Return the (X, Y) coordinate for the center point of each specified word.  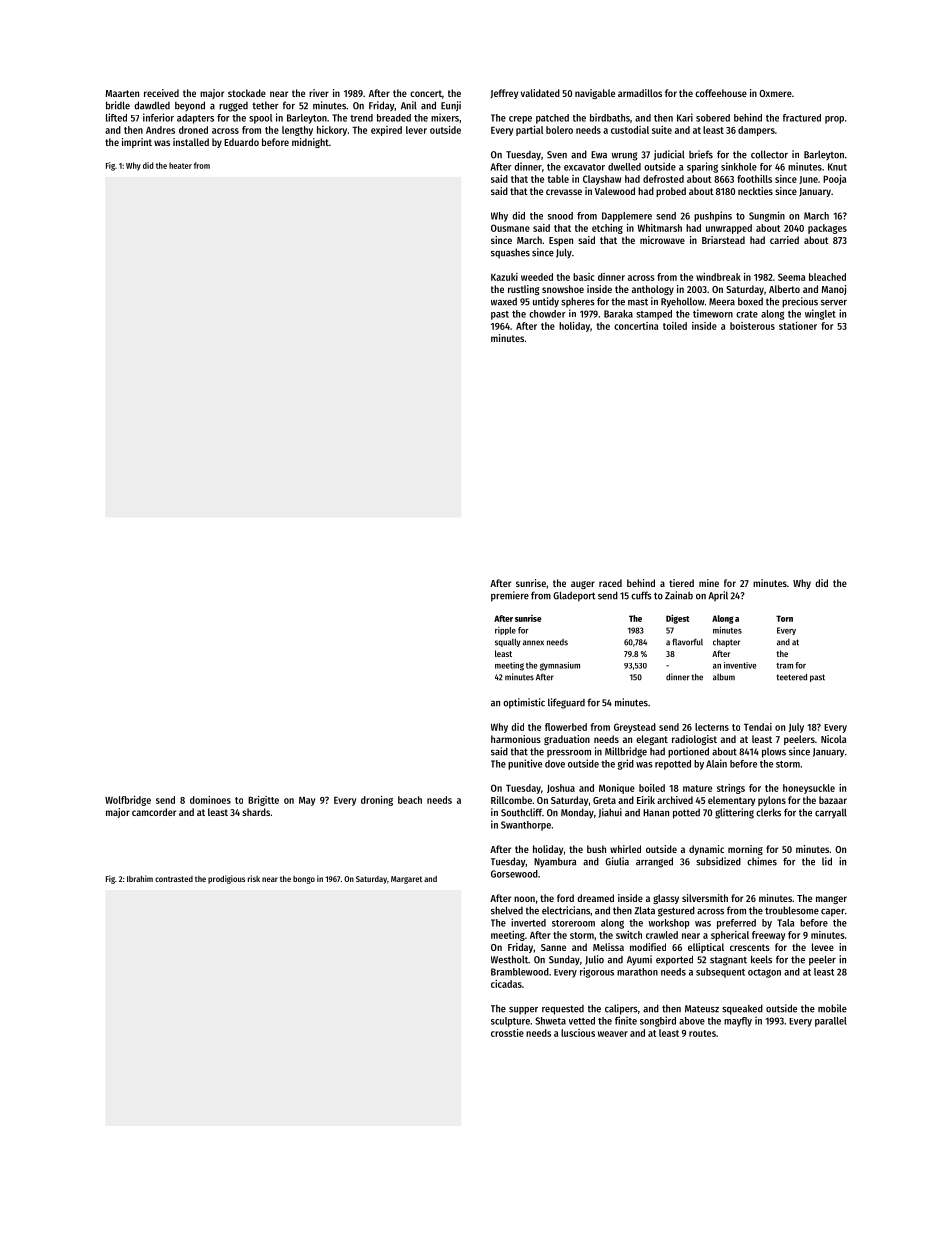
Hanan (656, 813)
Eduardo (241, 142)
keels (761, 959)
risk (254, 878)
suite (662, 130)
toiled (675, 326)
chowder (547, 314)
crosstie (507, 1033)
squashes (510, 253)
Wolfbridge (128, 801)
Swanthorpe (526, 826)
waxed (504, 302)
